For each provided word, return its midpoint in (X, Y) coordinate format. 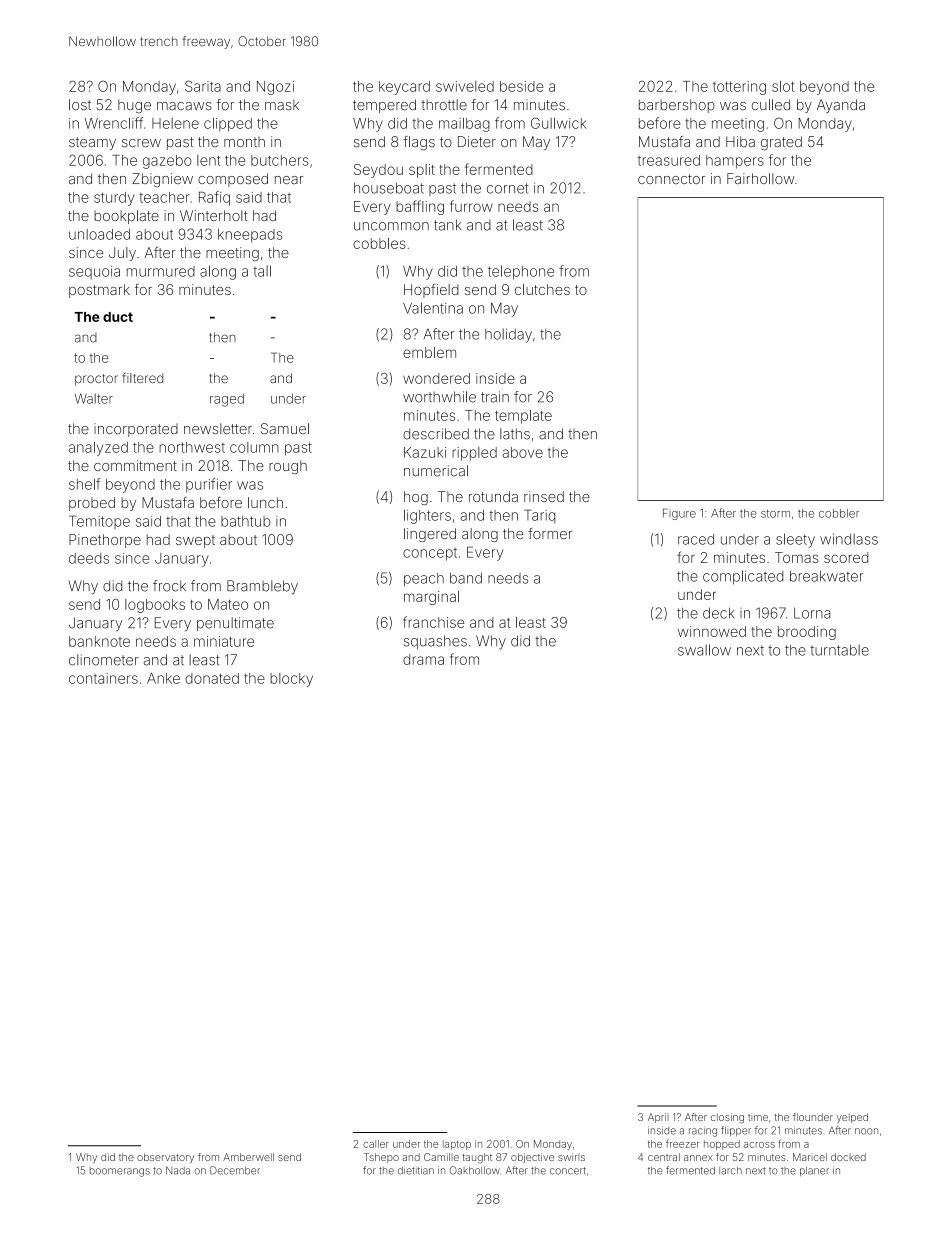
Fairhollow (760, 178)
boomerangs (120, 1172)
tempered (384, 106)
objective (532, 1158)
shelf (85, 484)
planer (814, 1171)
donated (212, 678)
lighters (427, 517)
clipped (228, 125)
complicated (743, 577)
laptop (457, 1145)
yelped (852, 1118)
